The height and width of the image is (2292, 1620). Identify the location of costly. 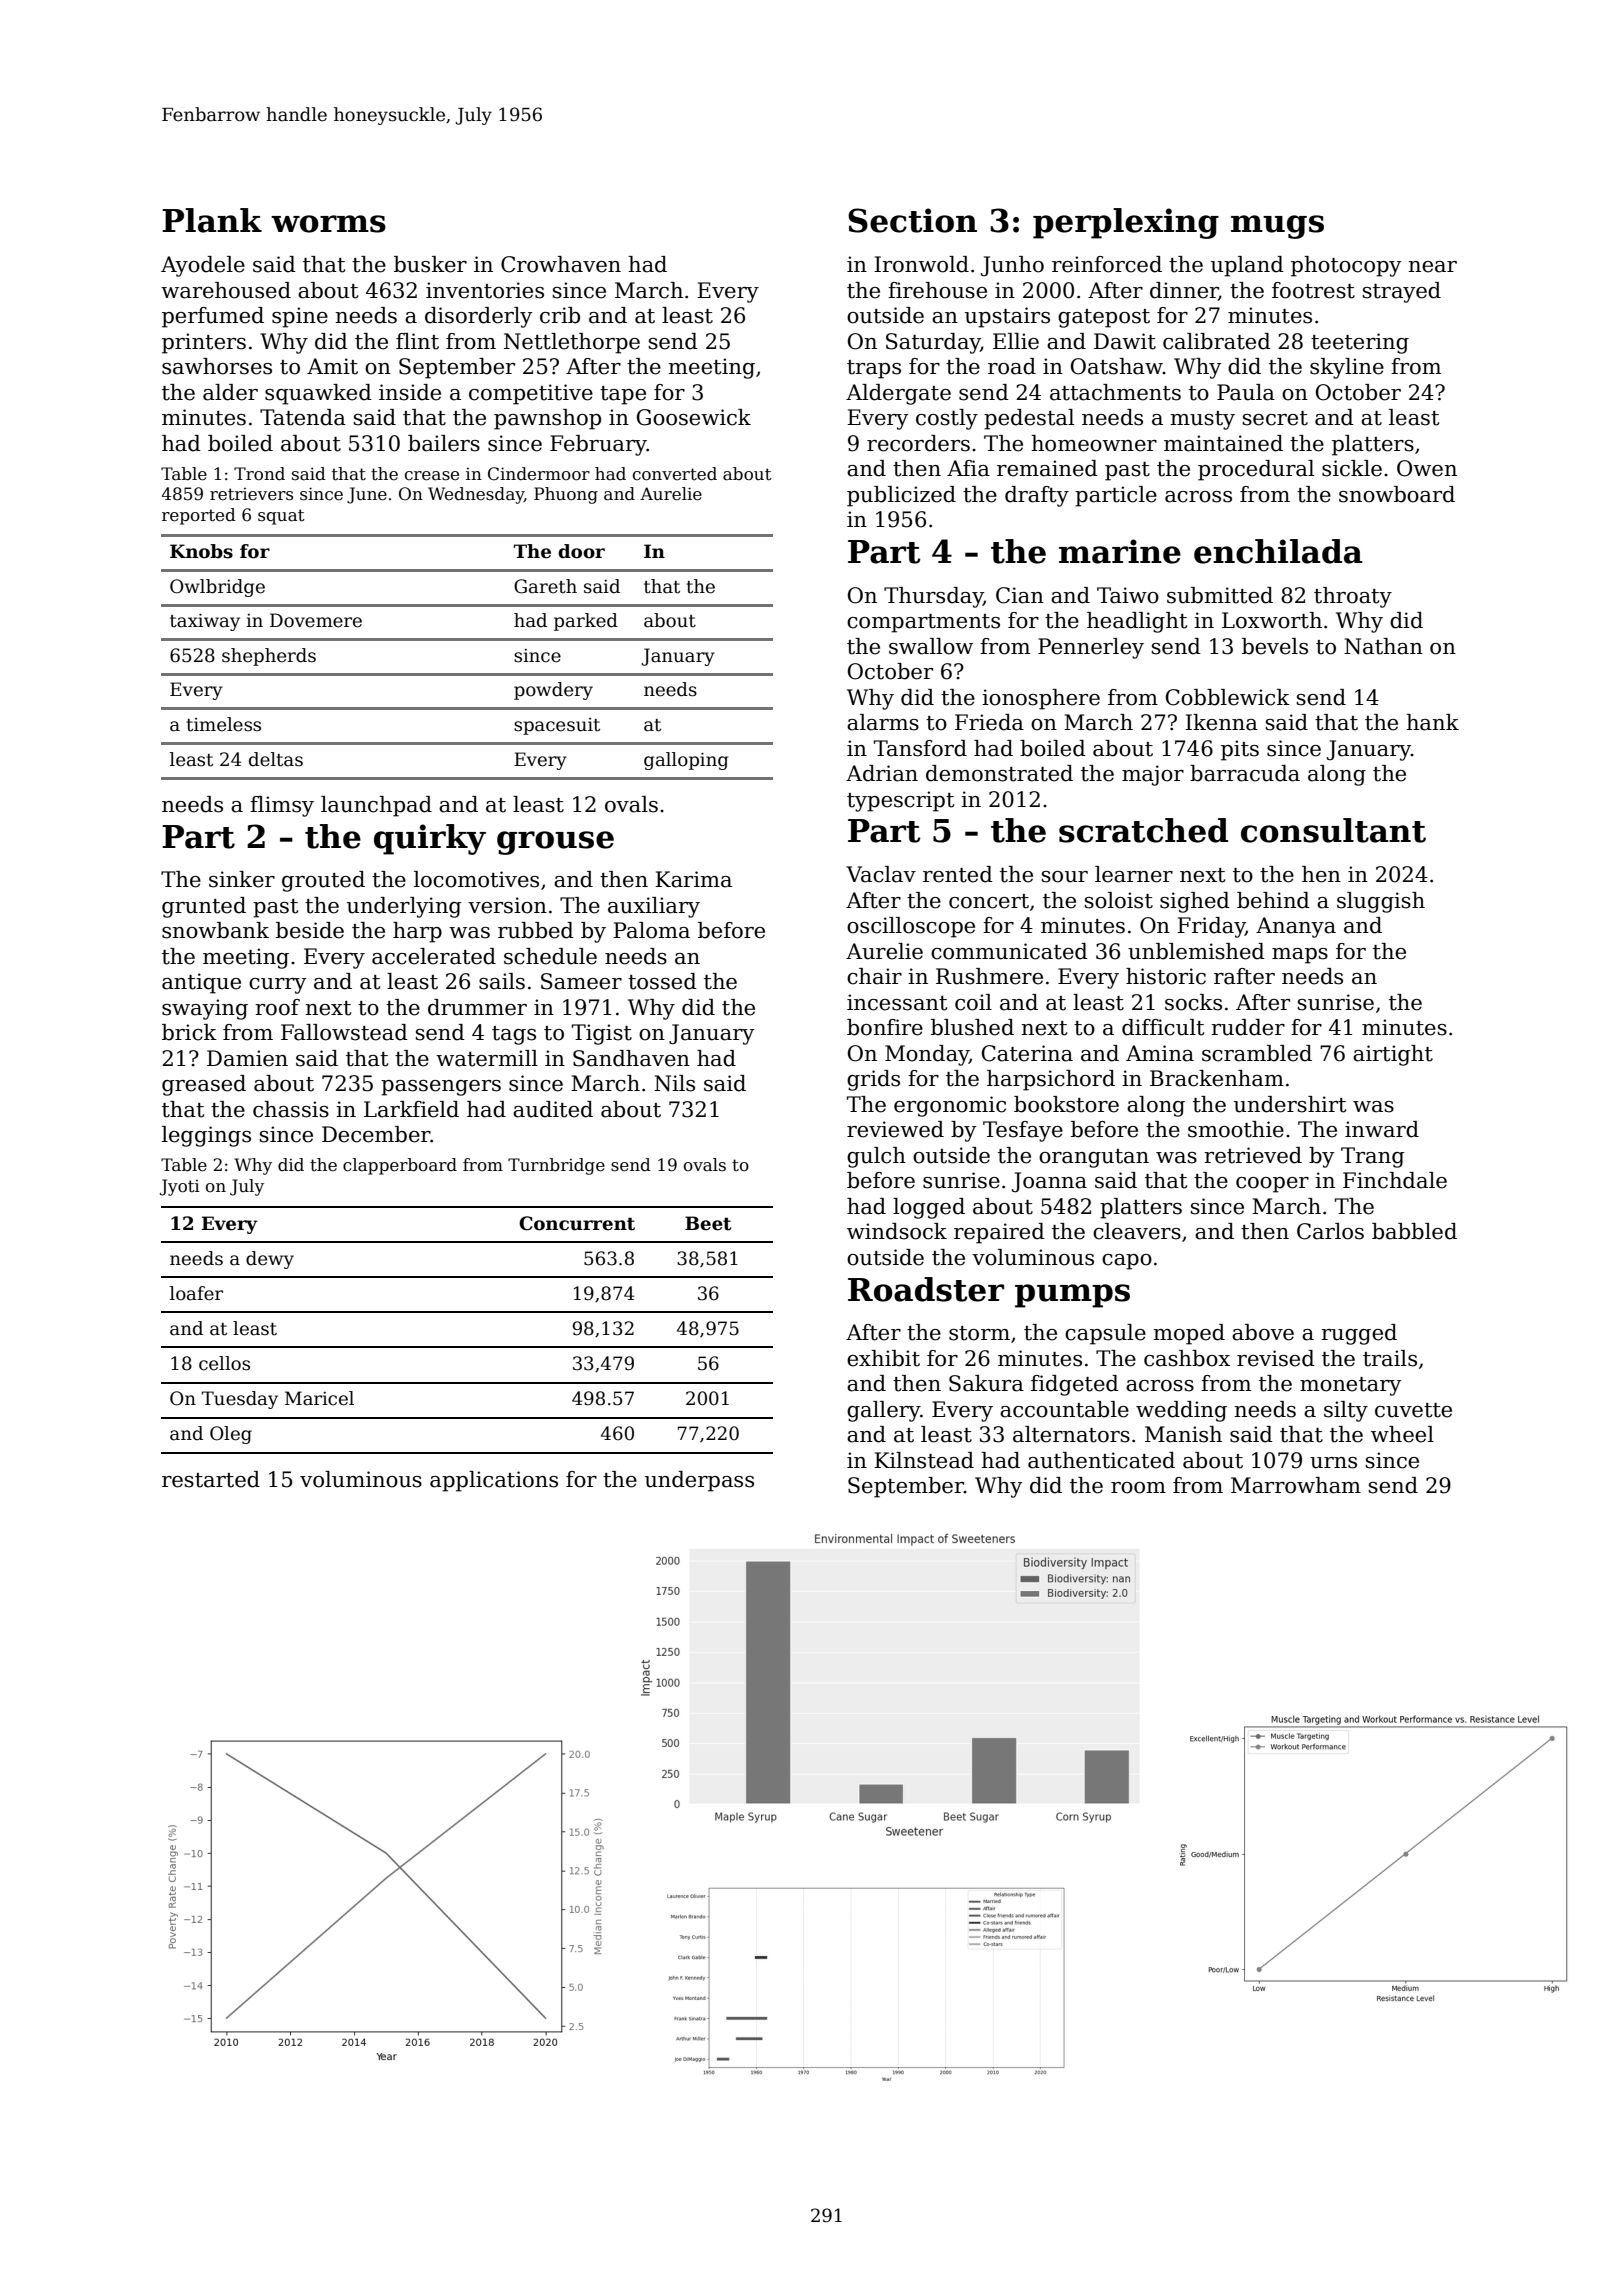
(947, 419).
